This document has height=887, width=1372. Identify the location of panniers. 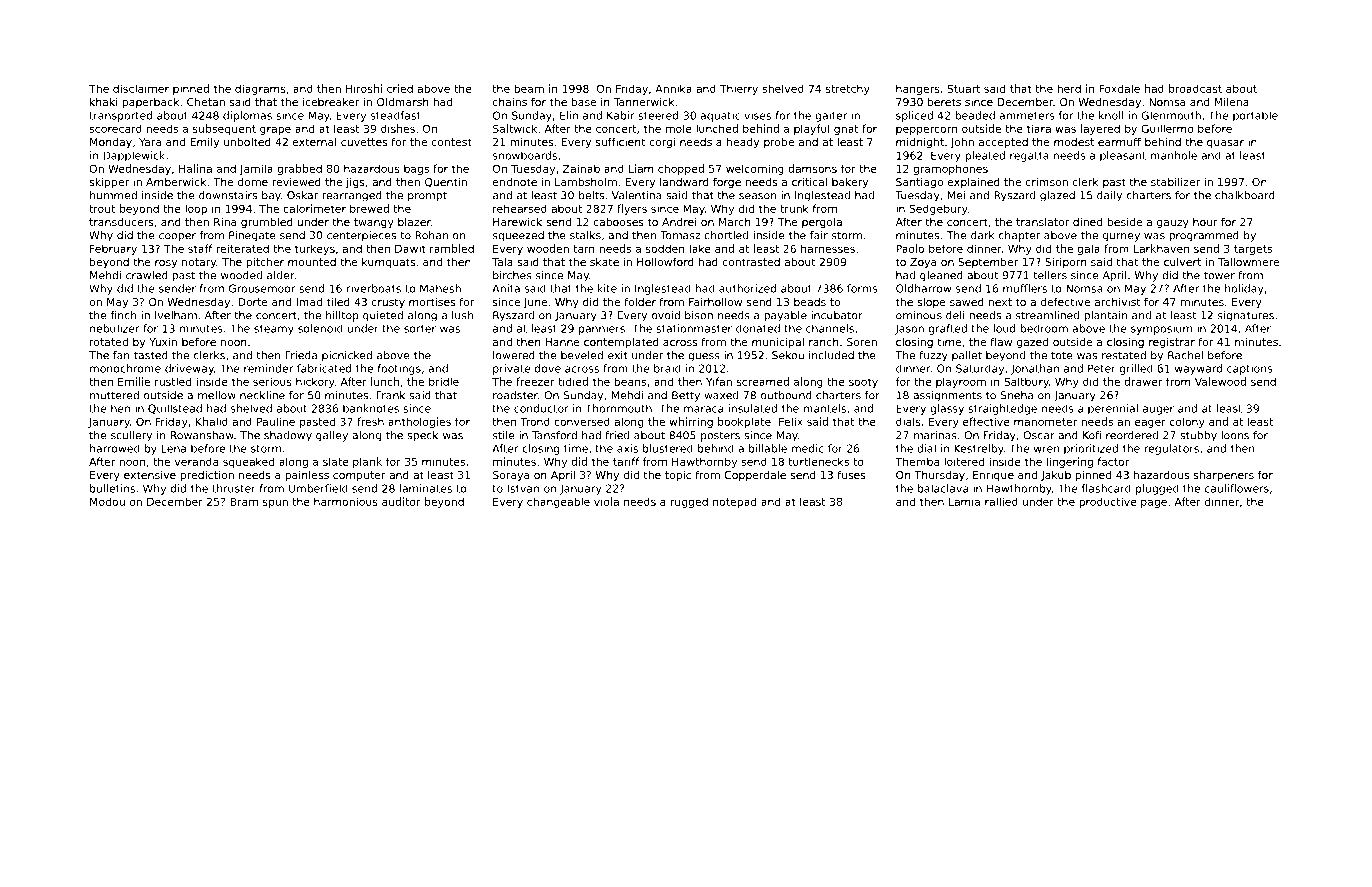
(602, 329).
